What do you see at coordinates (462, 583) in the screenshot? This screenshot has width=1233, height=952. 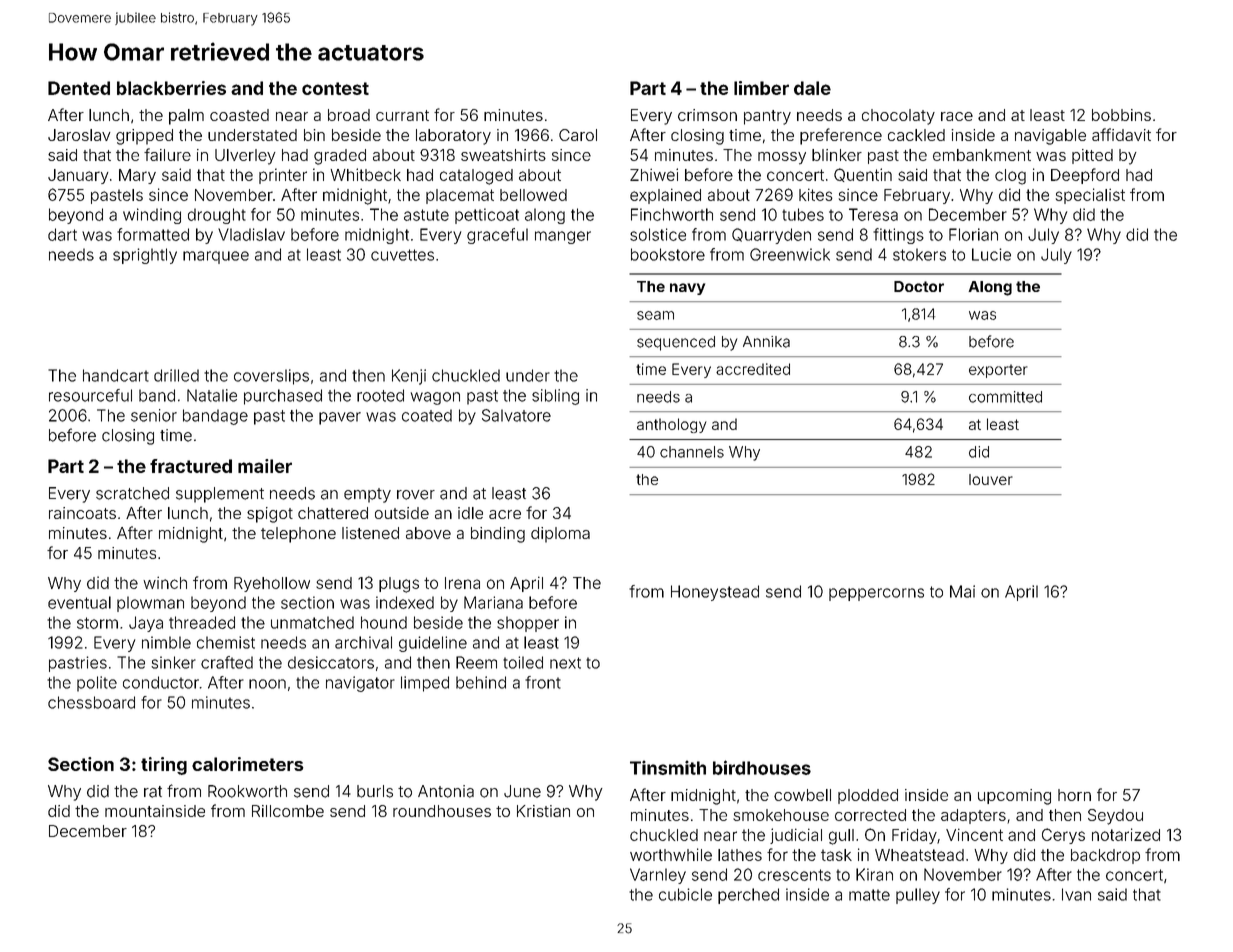 I see `Irena` at bounding box center [462, 583].
